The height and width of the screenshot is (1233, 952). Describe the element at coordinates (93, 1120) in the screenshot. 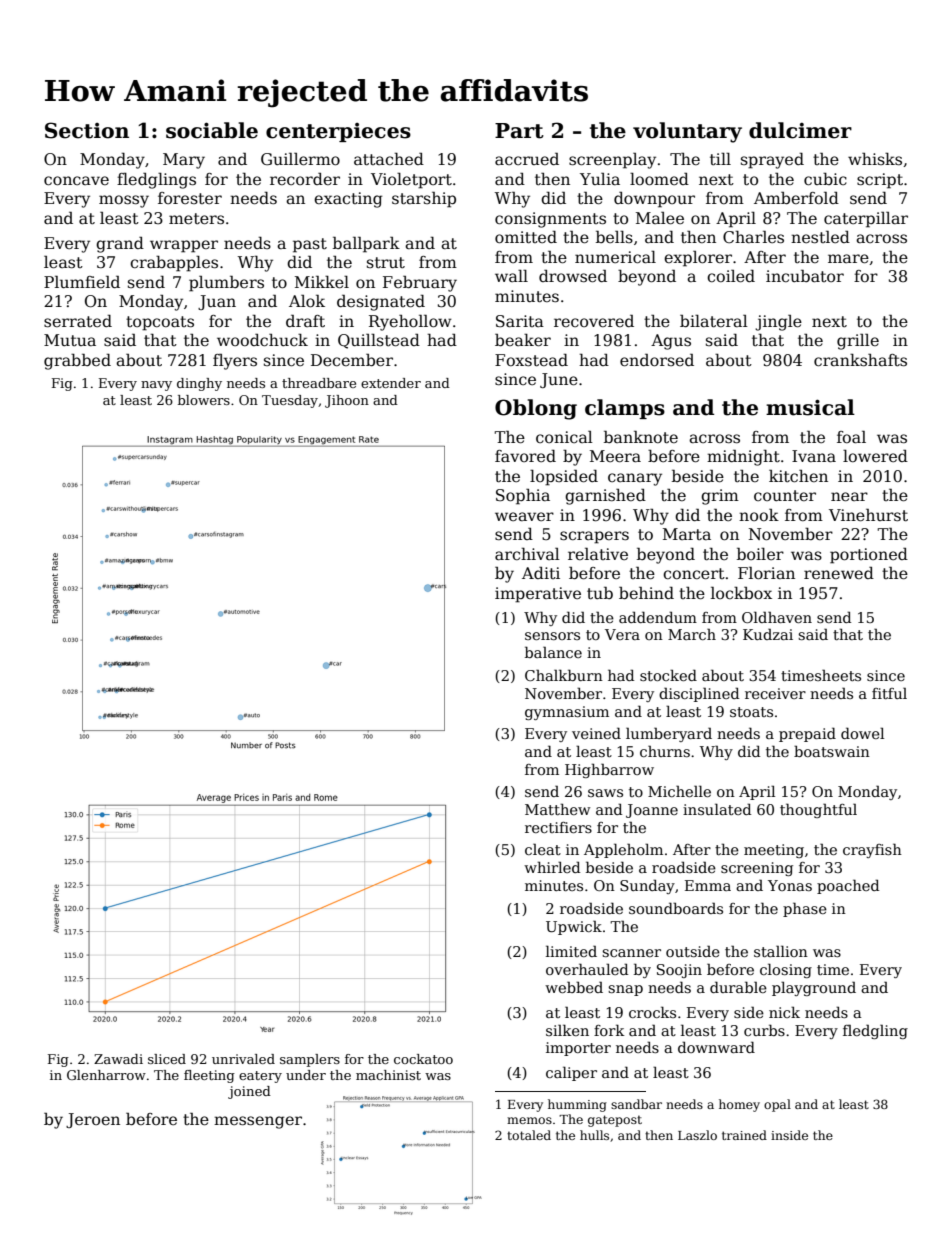

I see `Jeroen` at that location.
